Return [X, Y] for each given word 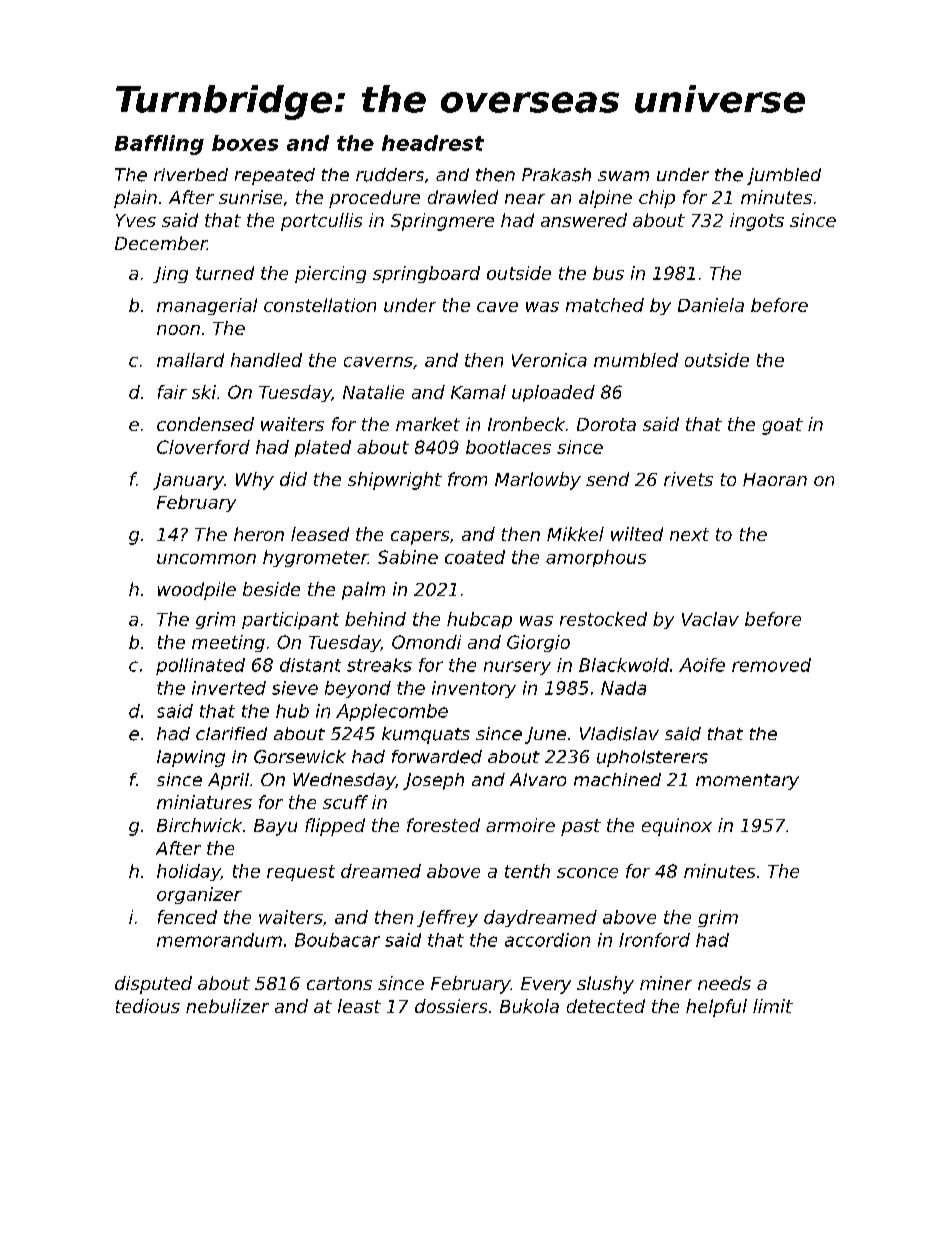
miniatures [204, 802]
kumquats [426, 735]
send [607, 479]
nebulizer [227, 1006]
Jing [170, 274]
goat [782, 426]
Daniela [711, 305]
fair [172, 392]
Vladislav [619, 734]
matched [605, 305]
